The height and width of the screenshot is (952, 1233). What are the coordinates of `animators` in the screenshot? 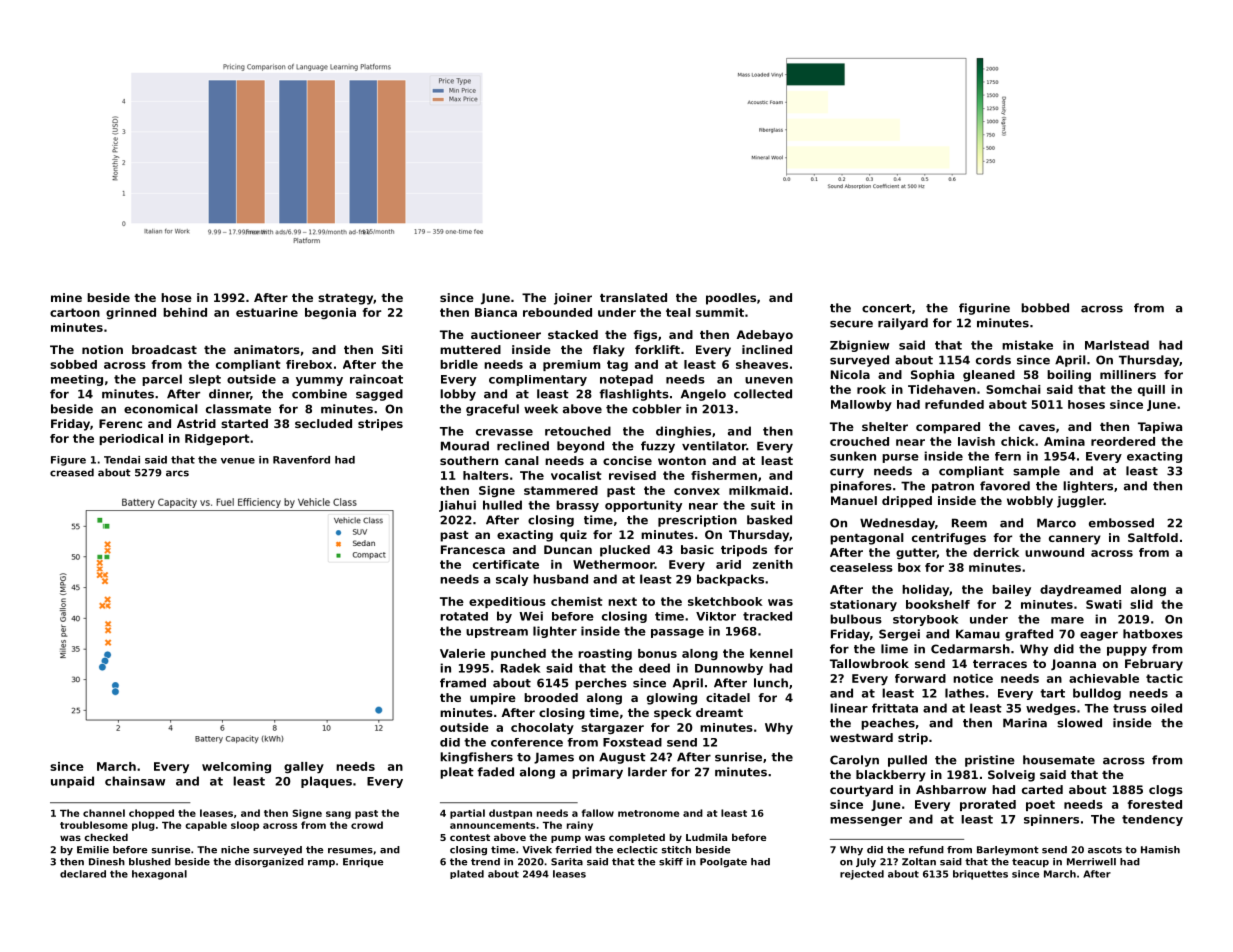 It's located at (267, 349).
